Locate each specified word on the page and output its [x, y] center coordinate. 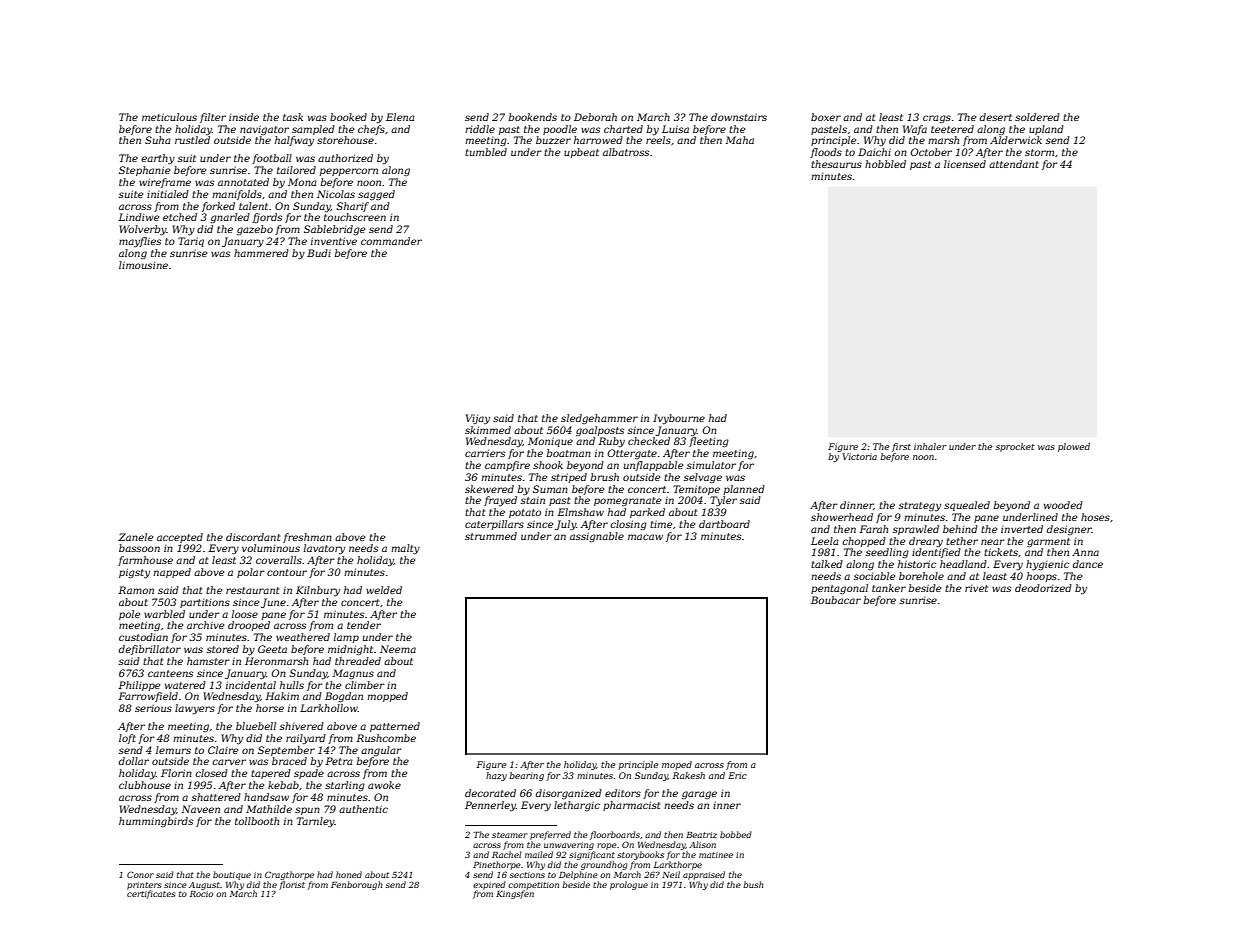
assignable [597, 537]
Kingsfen [515, 894]
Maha [739, 140]
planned [744, 490]
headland [963, 564]
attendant [1014, 164]
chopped [864, 542]
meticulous [169, 117]
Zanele [135, 537]
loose [245, 614]
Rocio [201, 894]
